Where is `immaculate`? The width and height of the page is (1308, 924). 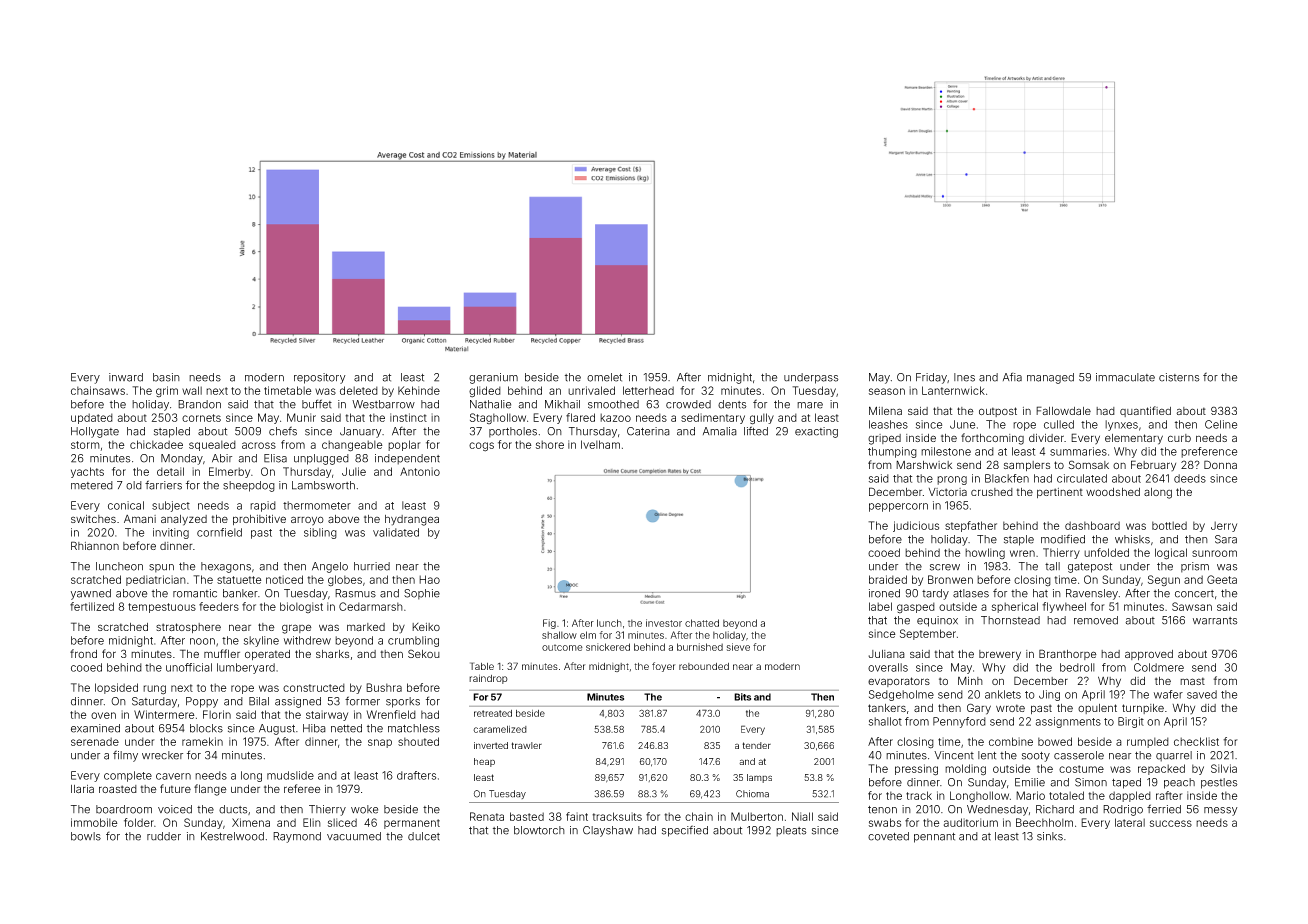 immaculate is located at coordinates (1125, 377).
